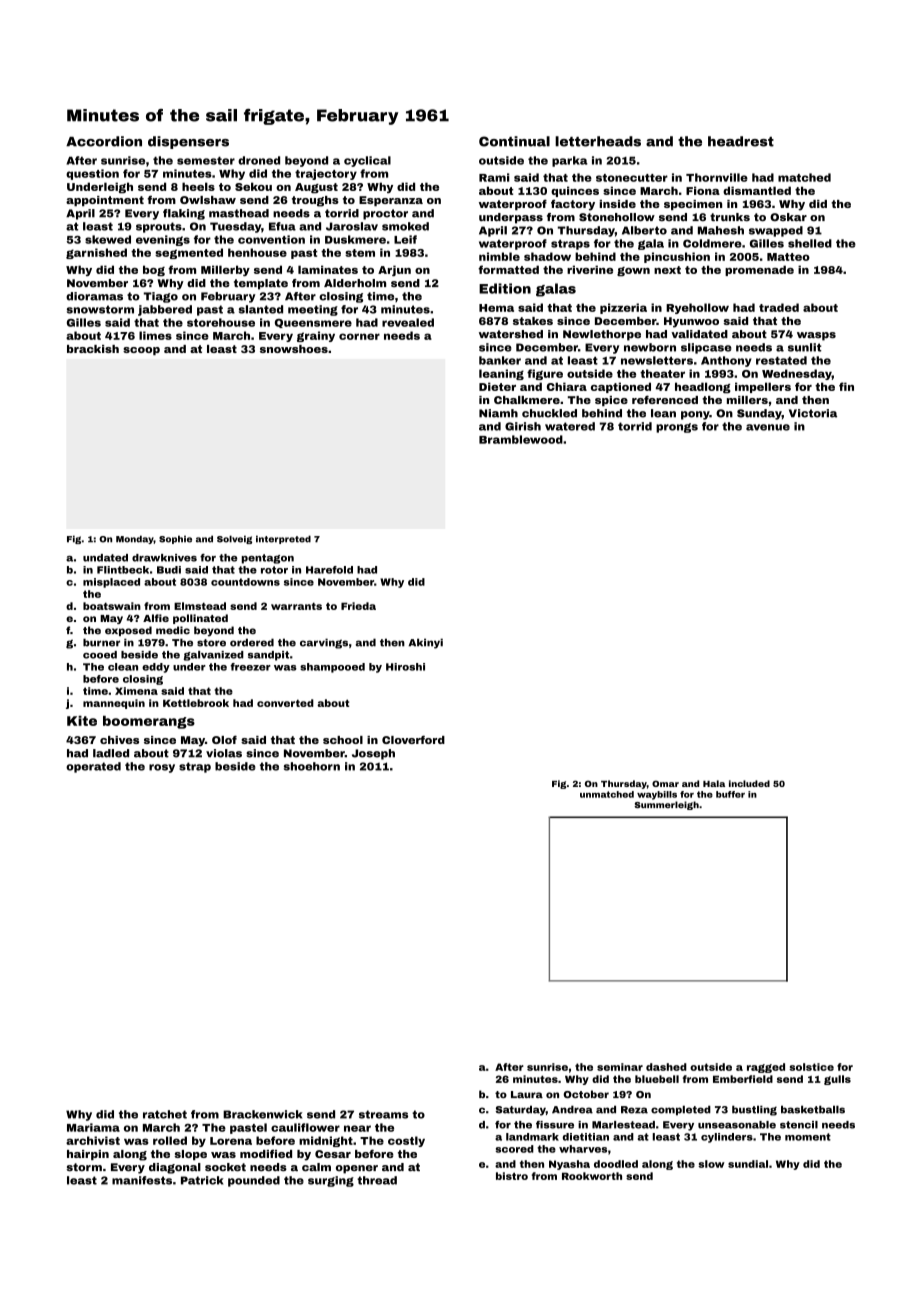 The width and height of the screenshot is (924, 1308). What do you see at coordinates (768, 427) in the screenshot?
I see `avenue` at bounding box center [768, 427].
